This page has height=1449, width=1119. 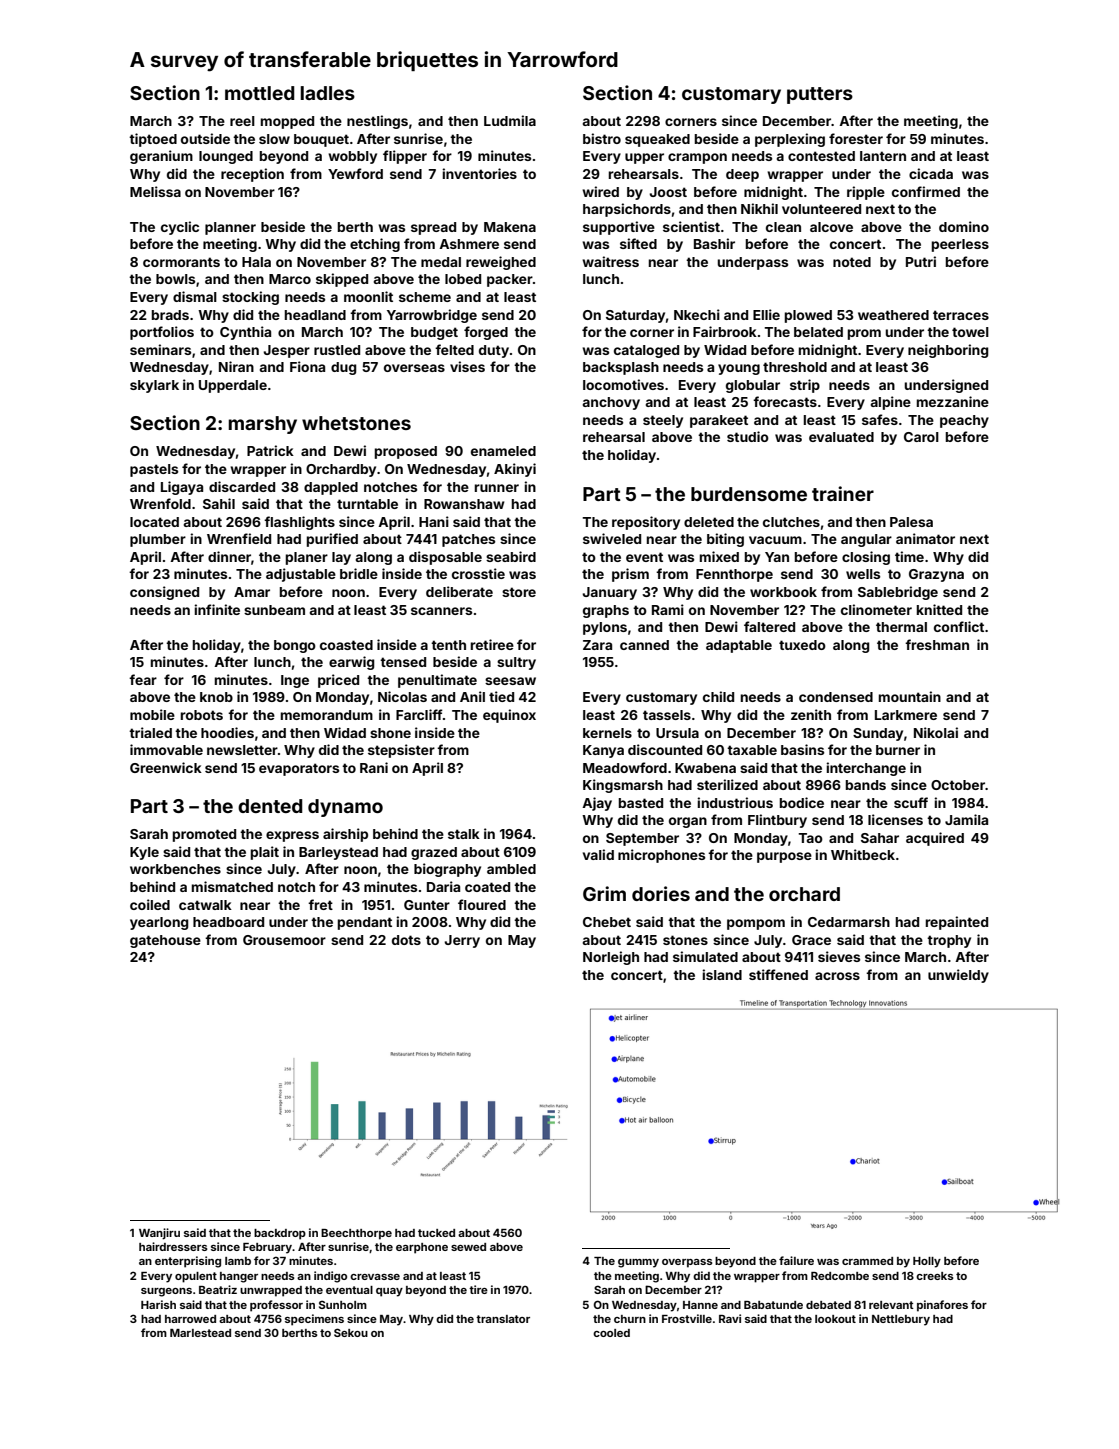 I want to click on unwieldy, so click(x=958, y=976).
